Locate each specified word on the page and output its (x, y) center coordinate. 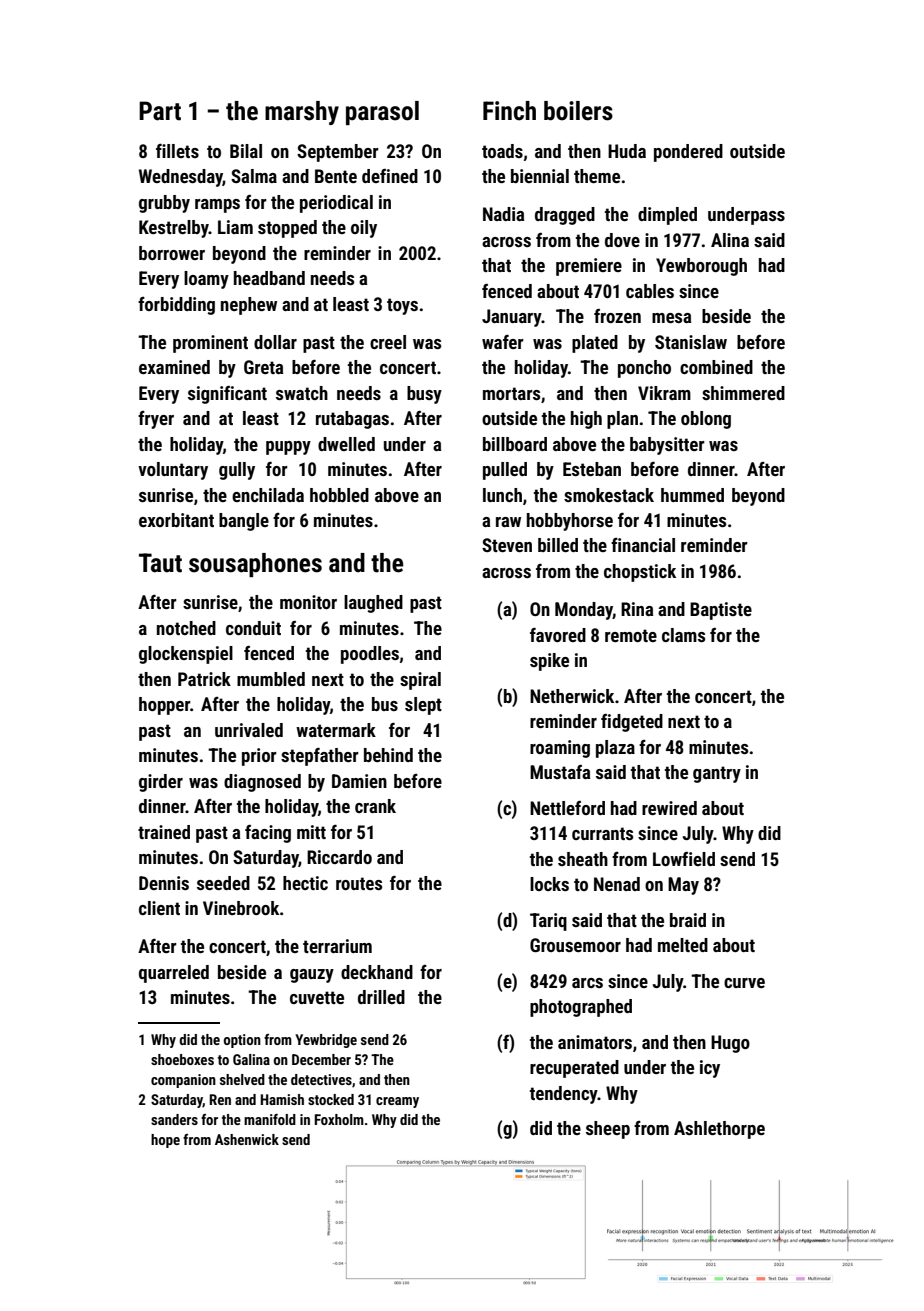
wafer (503, 341)
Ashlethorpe (719, 1130)
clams (683, 635)
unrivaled (249, 730)
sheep (608, 1130)
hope (165, 1141)
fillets (177, 150)
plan (622, 420)
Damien (359, 781)
